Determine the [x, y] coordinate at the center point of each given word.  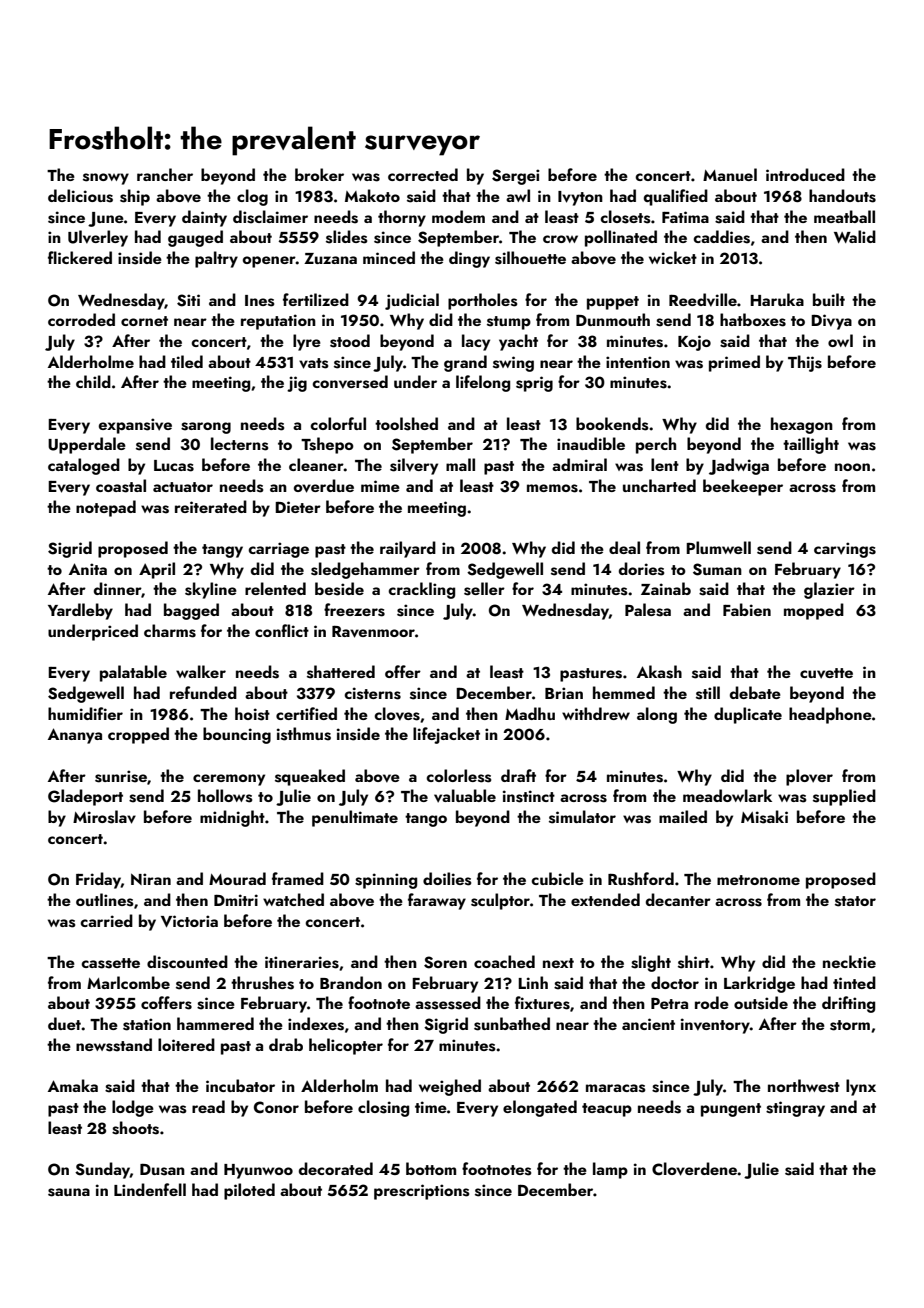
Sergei [516, 177]
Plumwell [718, 547]
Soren [445, 962]
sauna [69, 1192]
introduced [805, 174]
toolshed [406, 424]
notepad [106, 508]
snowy [106, 179]
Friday [98, 880]
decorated [336, 1168]
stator [855, 901]
